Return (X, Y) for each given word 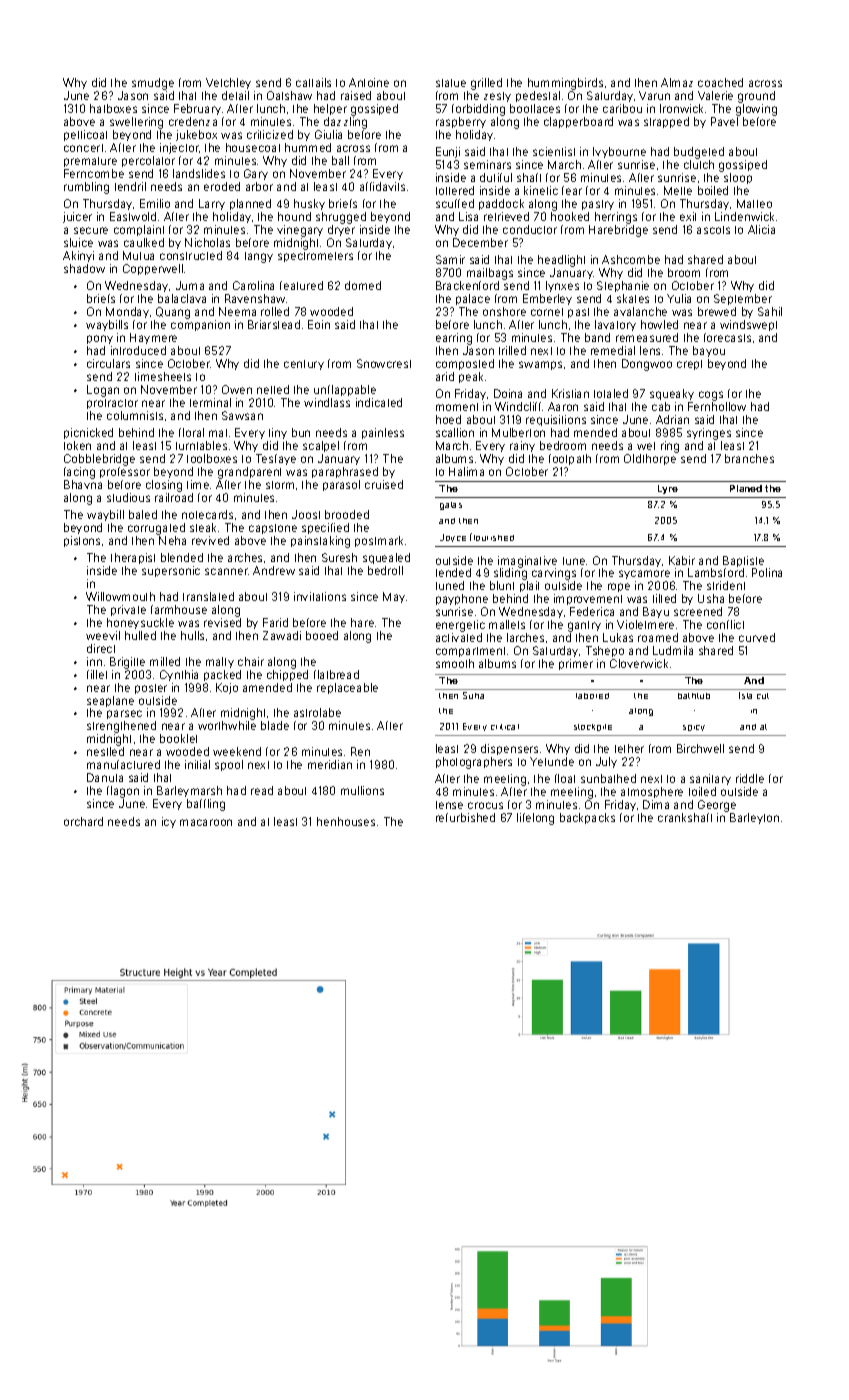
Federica (592, 611)
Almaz (677, 82)
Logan (103, 391)
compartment (470, 652)
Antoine (369, 82)
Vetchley (228, 83)
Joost (306, 514)
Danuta (105, 777)
